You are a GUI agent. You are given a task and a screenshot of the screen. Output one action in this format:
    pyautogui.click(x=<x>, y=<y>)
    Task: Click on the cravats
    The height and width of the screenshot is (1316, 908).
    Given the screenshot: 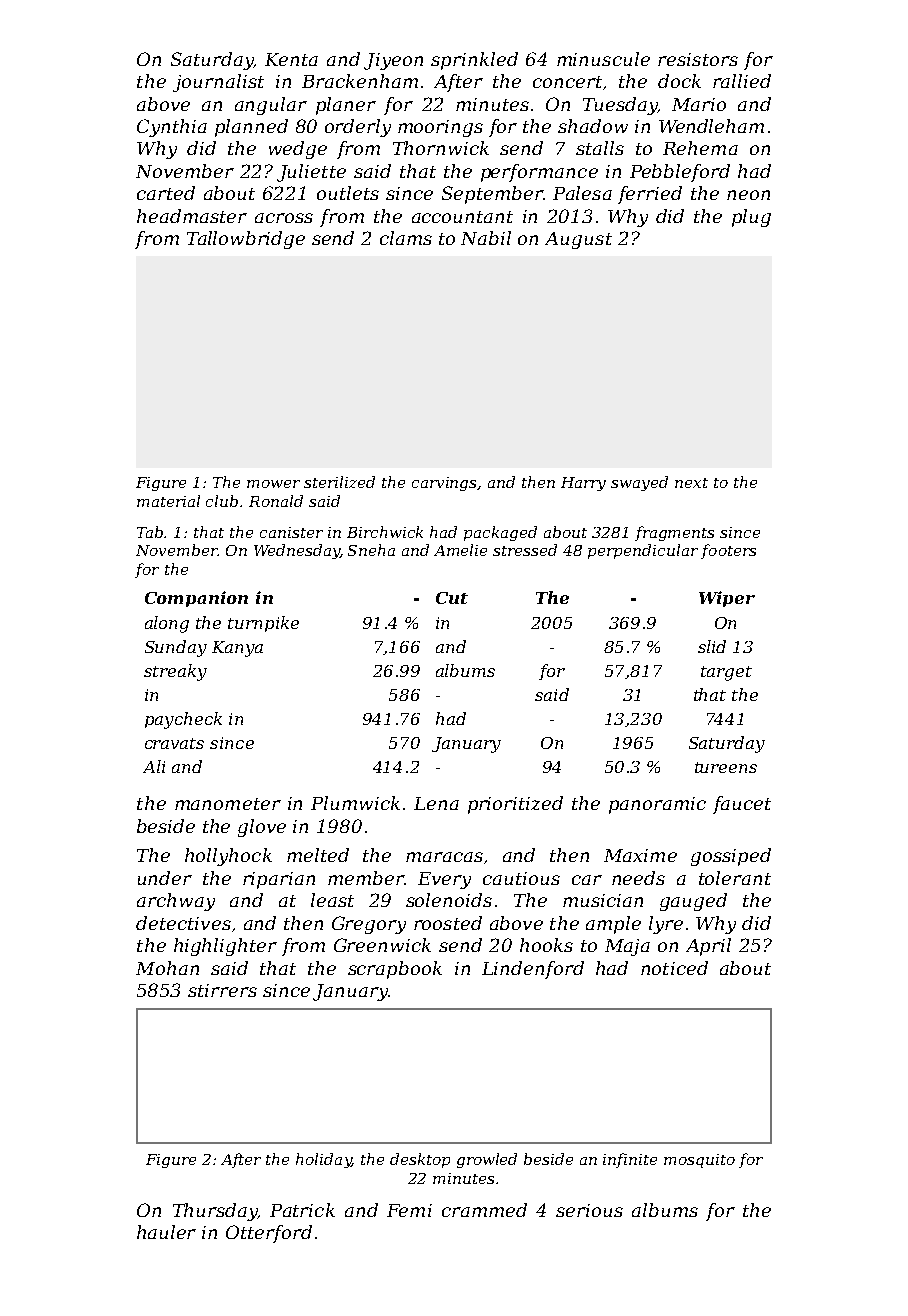 What is the action you would take?
    pyautogui.click(x=174, y=743)
